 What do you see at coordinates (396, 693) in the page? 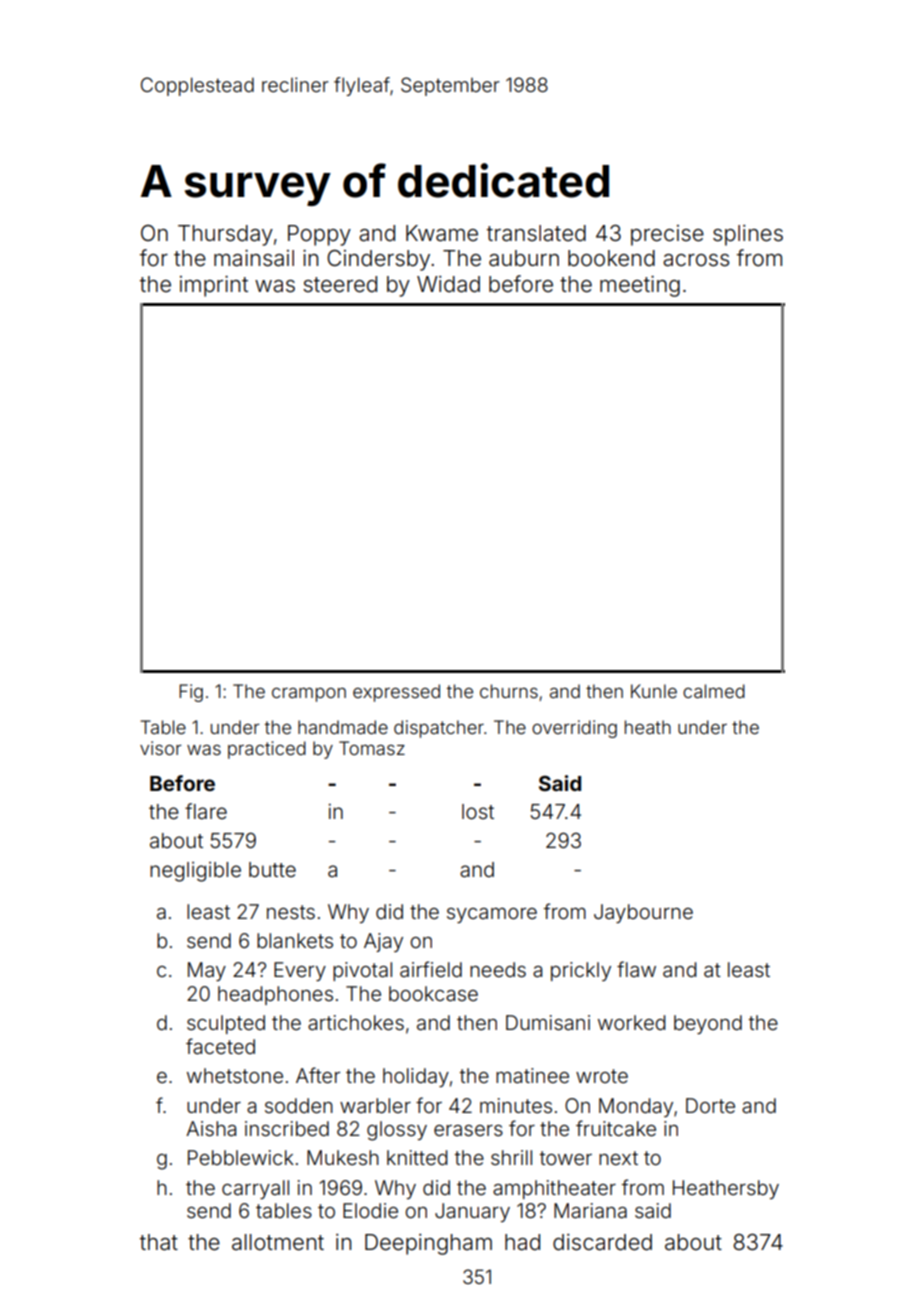
I see `expressed` at bounding box center [396, 693].
